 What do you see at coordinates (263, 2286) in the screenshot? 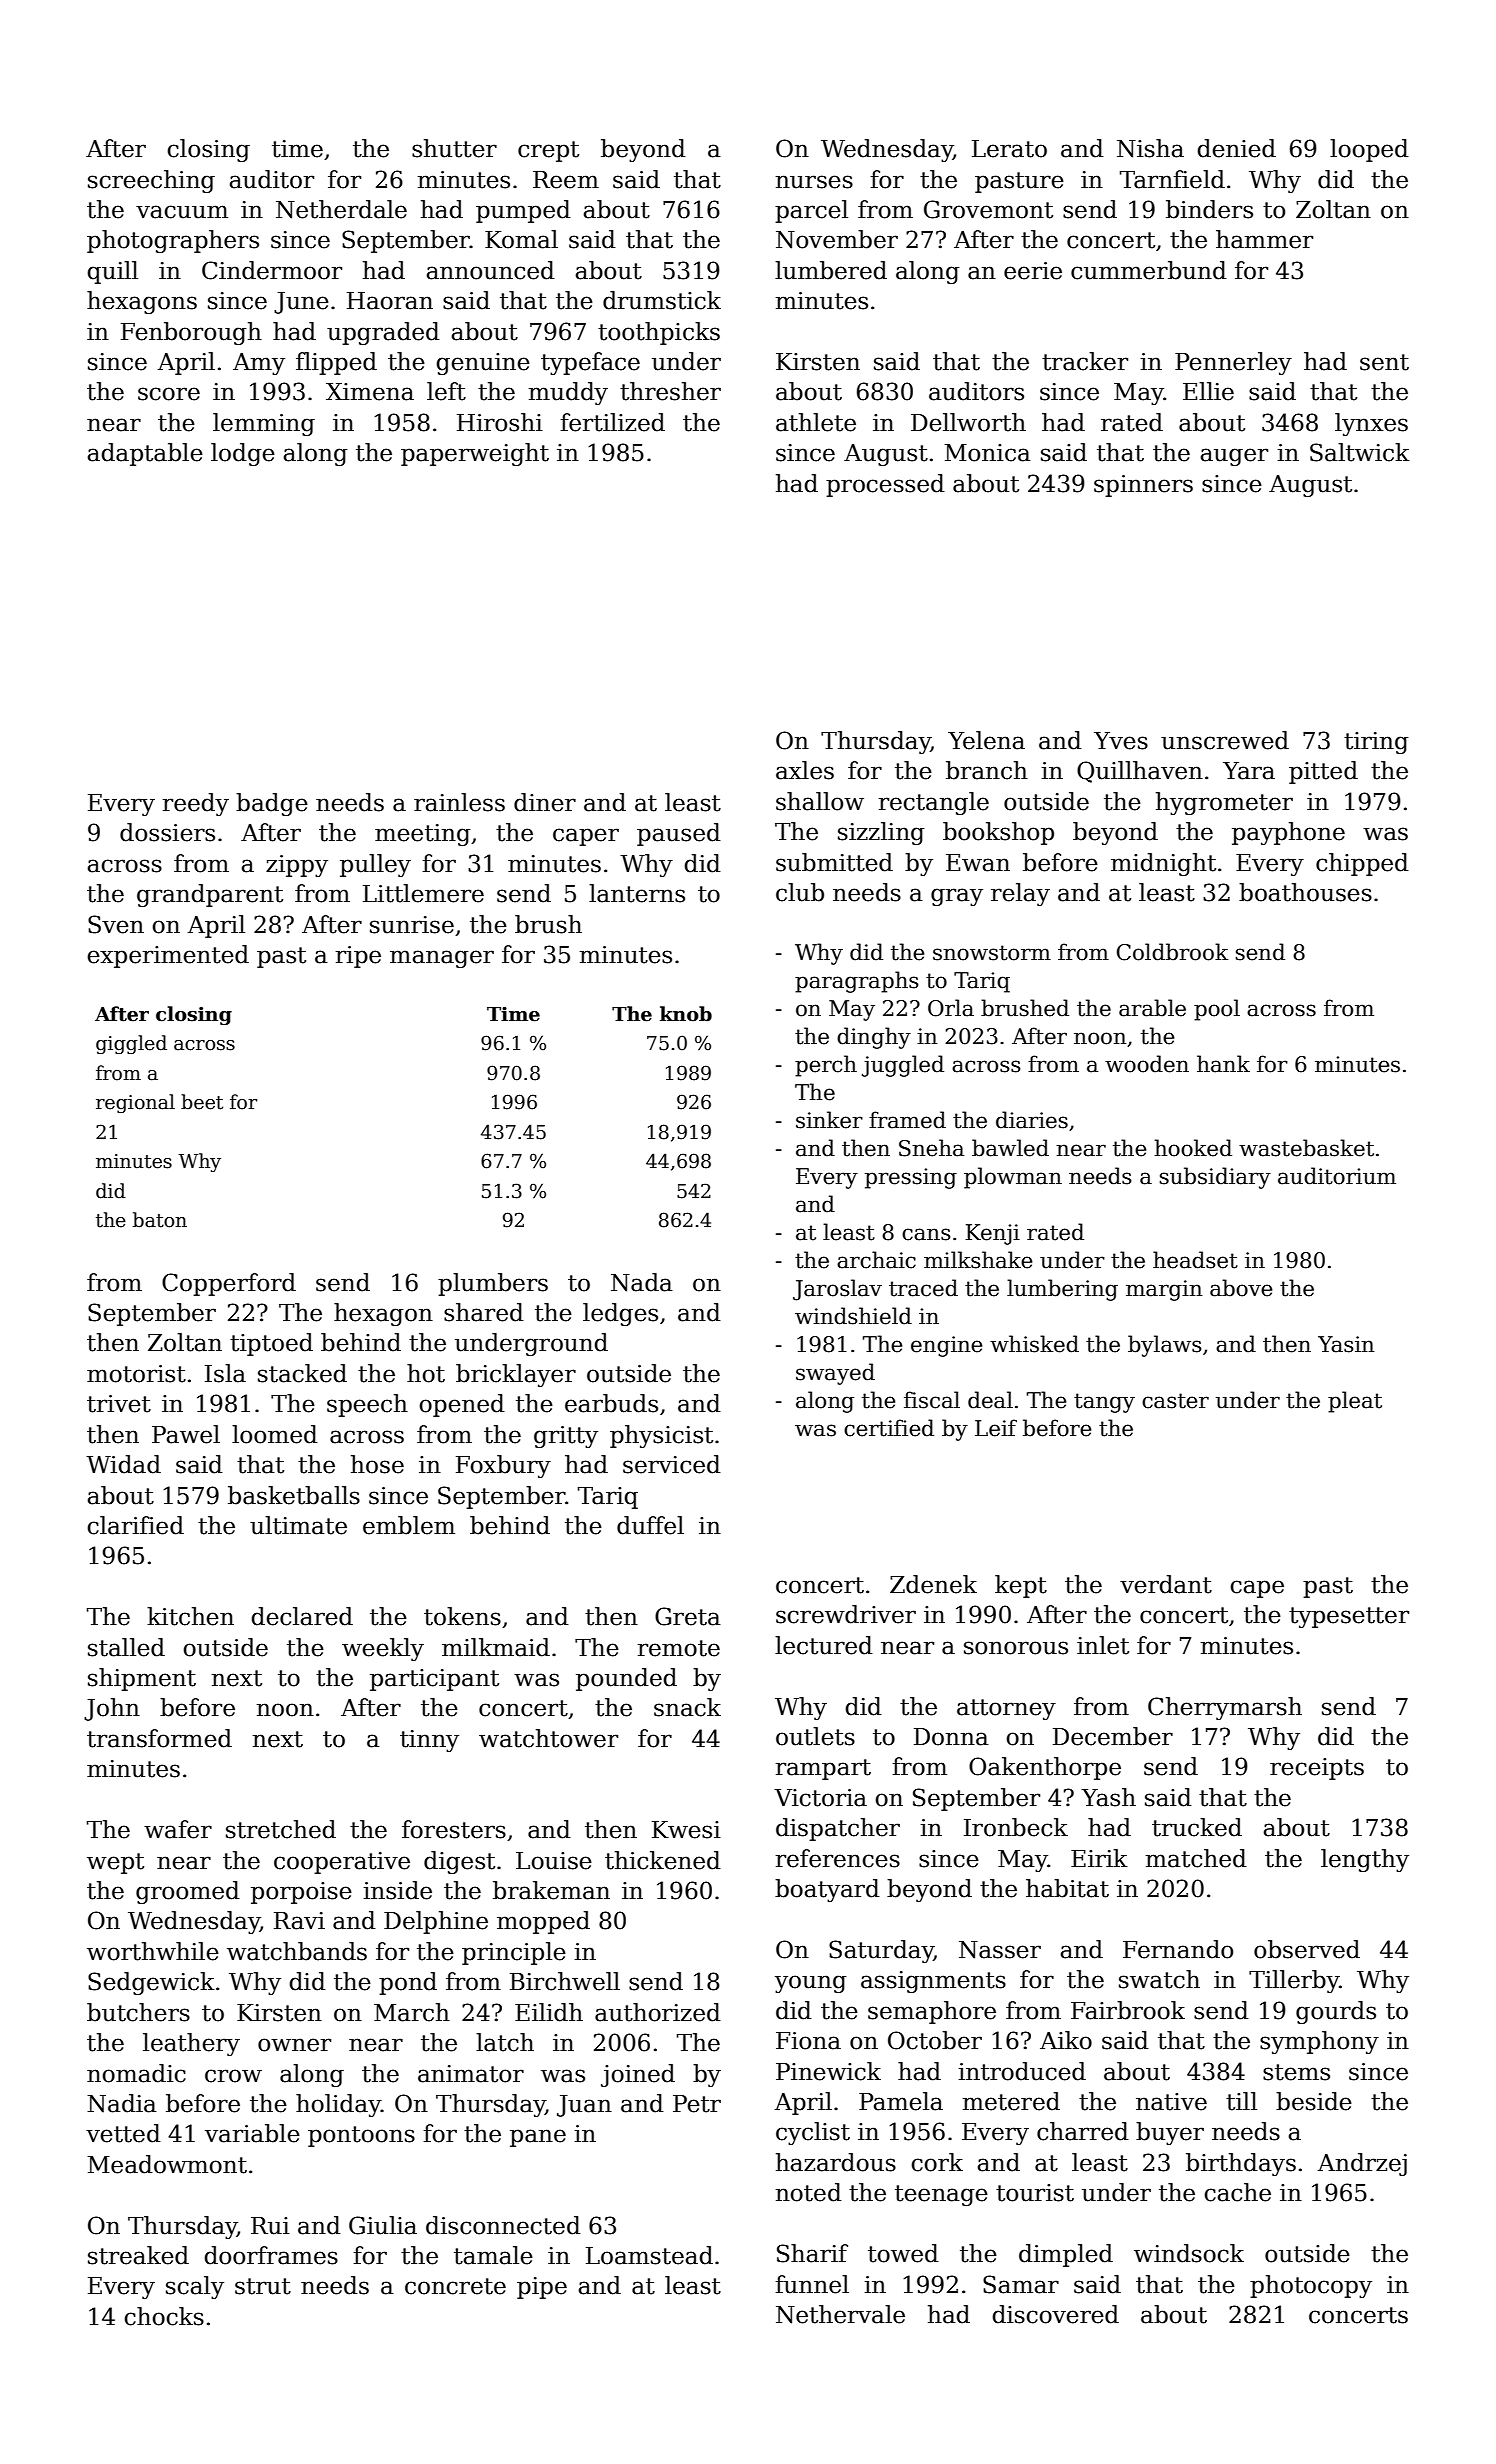
I see `strut` at bounding box center [263, 2286].
